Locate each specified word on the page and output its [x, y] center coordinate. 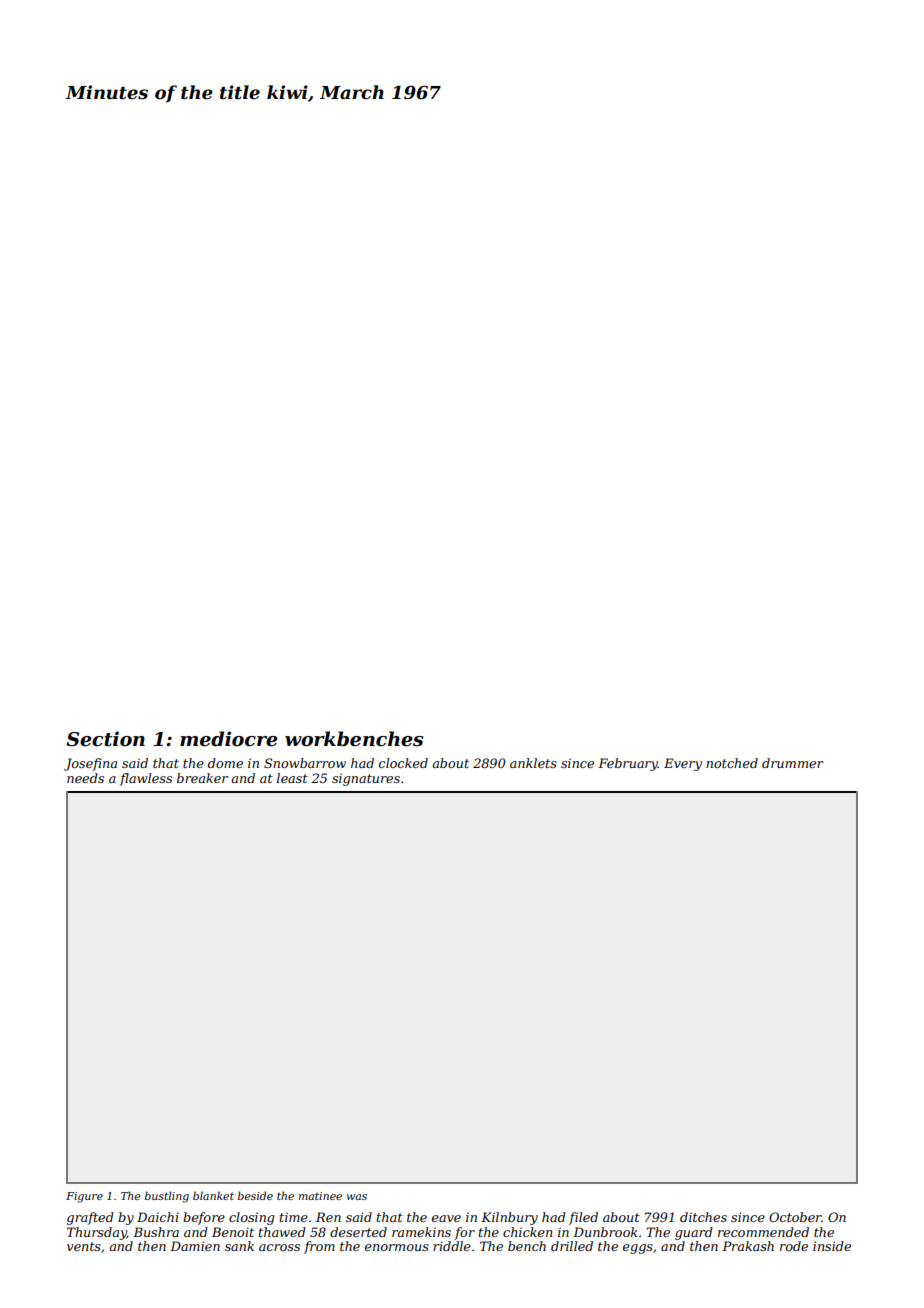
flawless [145, 779]
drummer [793, 763]
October [795, 1217]
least [292, 778]
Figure [84, 1197]
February [628, 764]
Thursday [97, 1233]
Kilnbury [509, 1218]
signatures [366, 779]
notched [732, 763]
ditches [703, 1217]
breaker [202, 778]
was [357, 1197]
